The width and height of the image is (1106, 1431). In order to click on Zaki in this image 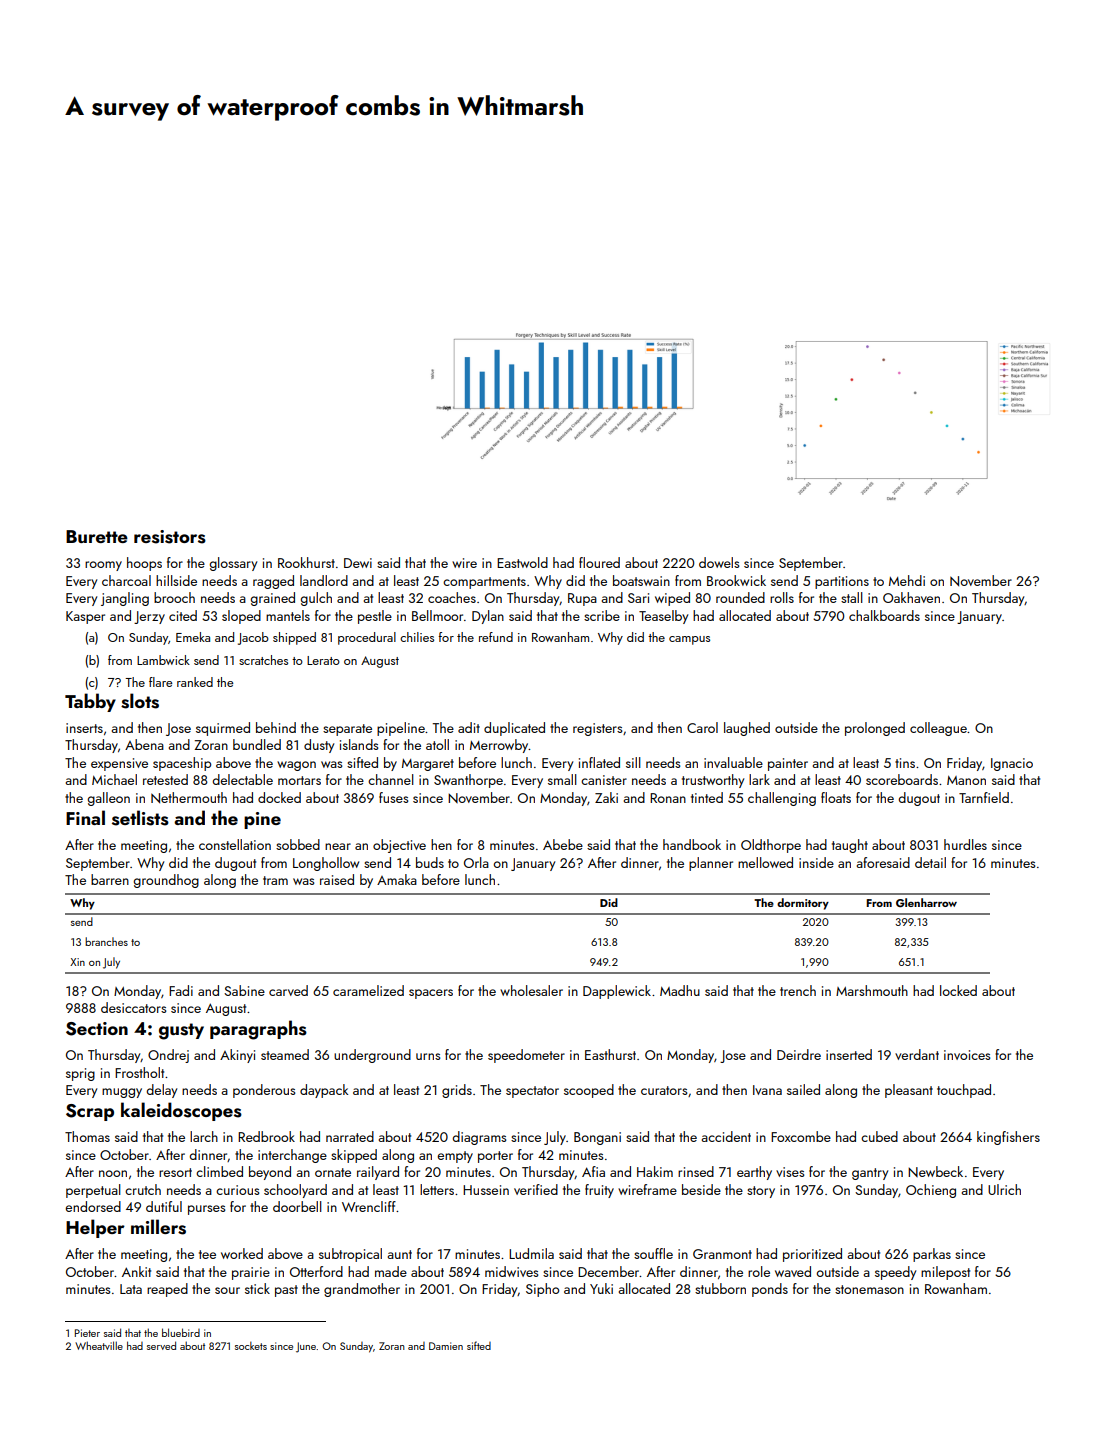, I will do `click(606, 797)`.
